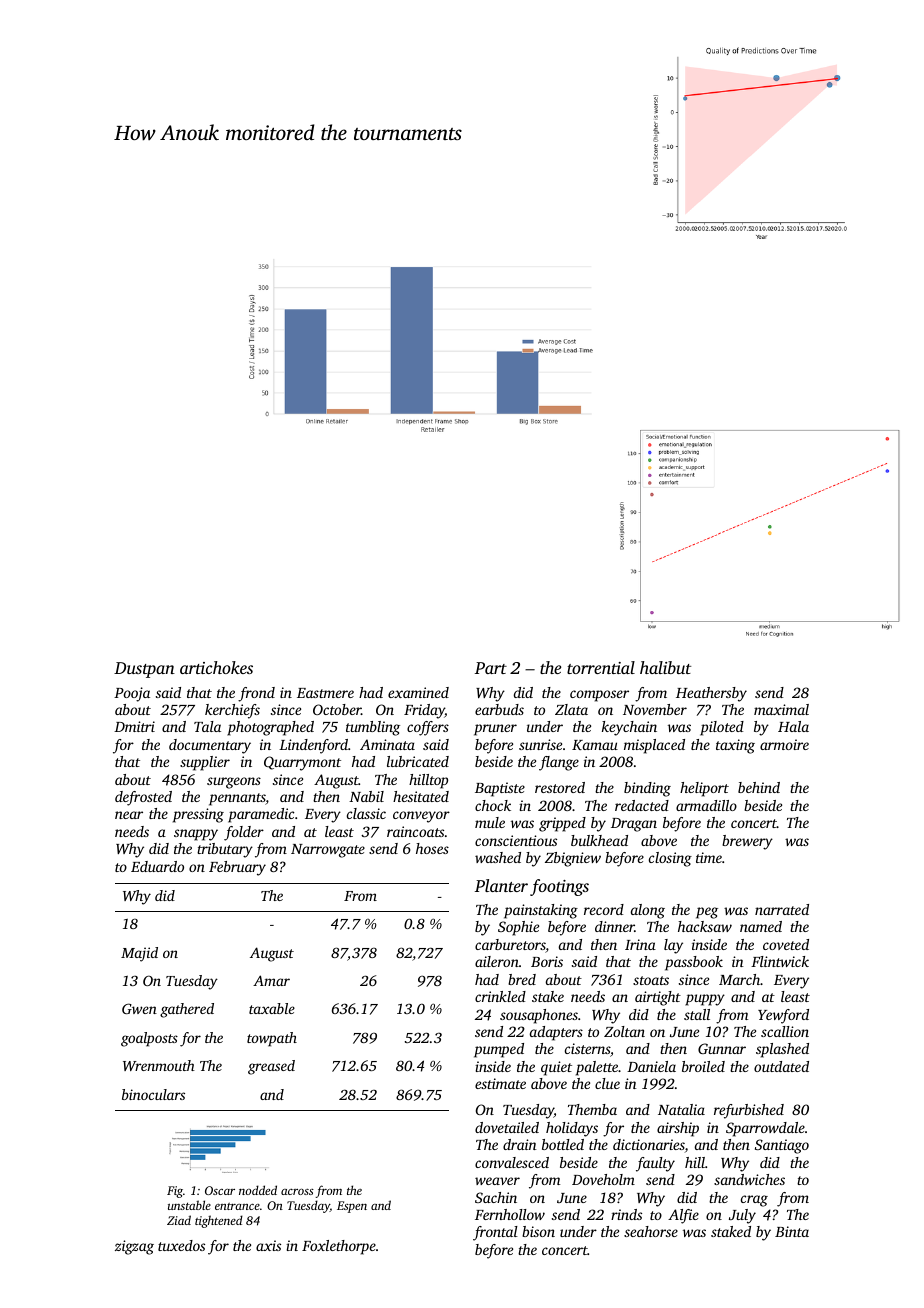 The height and width of the screenshot is (1308, 924). What do you see at coordinates (271, 980) in the screenshot?
I see `Amar` at bounding box center [271, 980].
